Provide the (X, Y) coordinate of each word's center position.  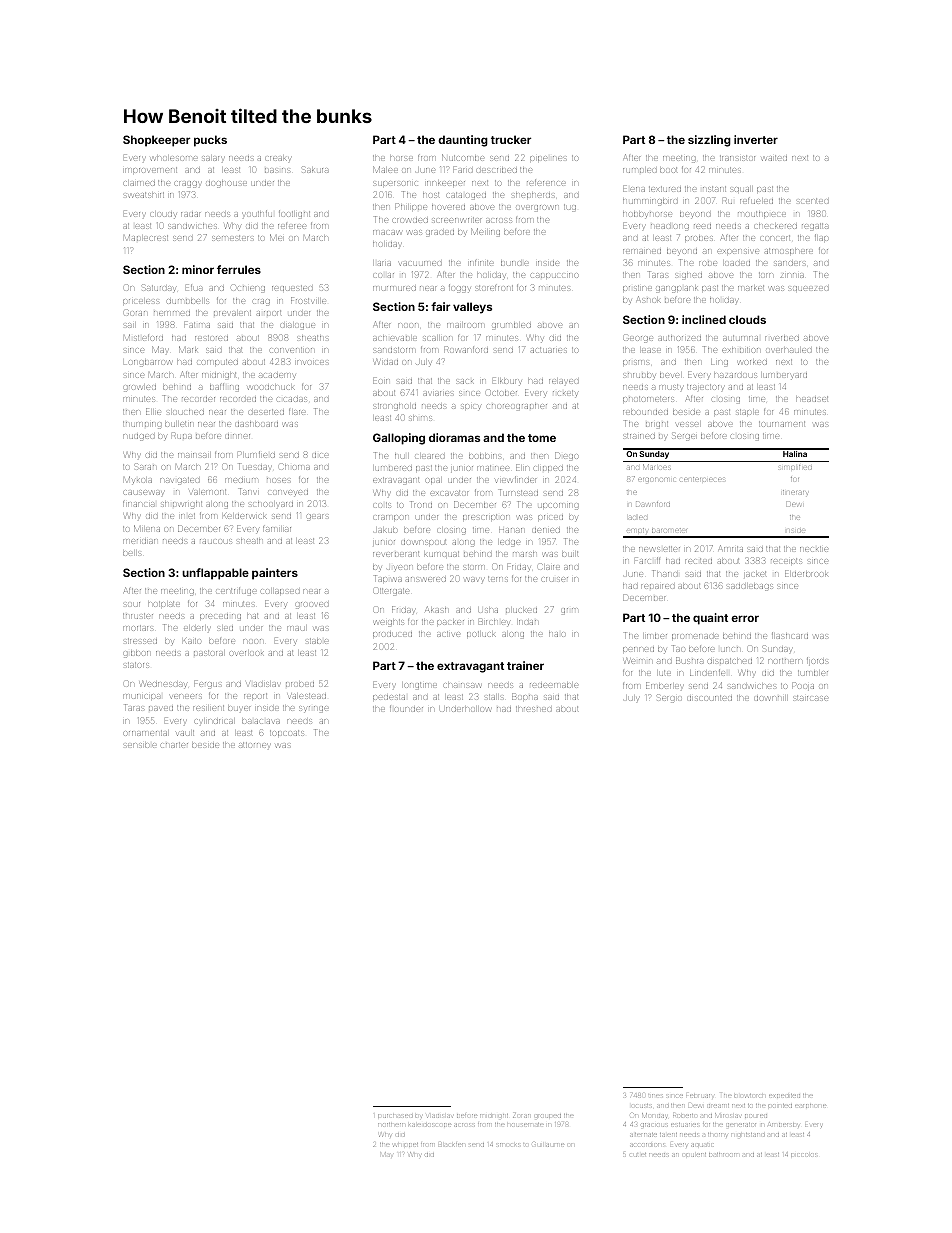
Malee (385, 169)
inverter (756, 139)
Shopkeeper (156, 141)
